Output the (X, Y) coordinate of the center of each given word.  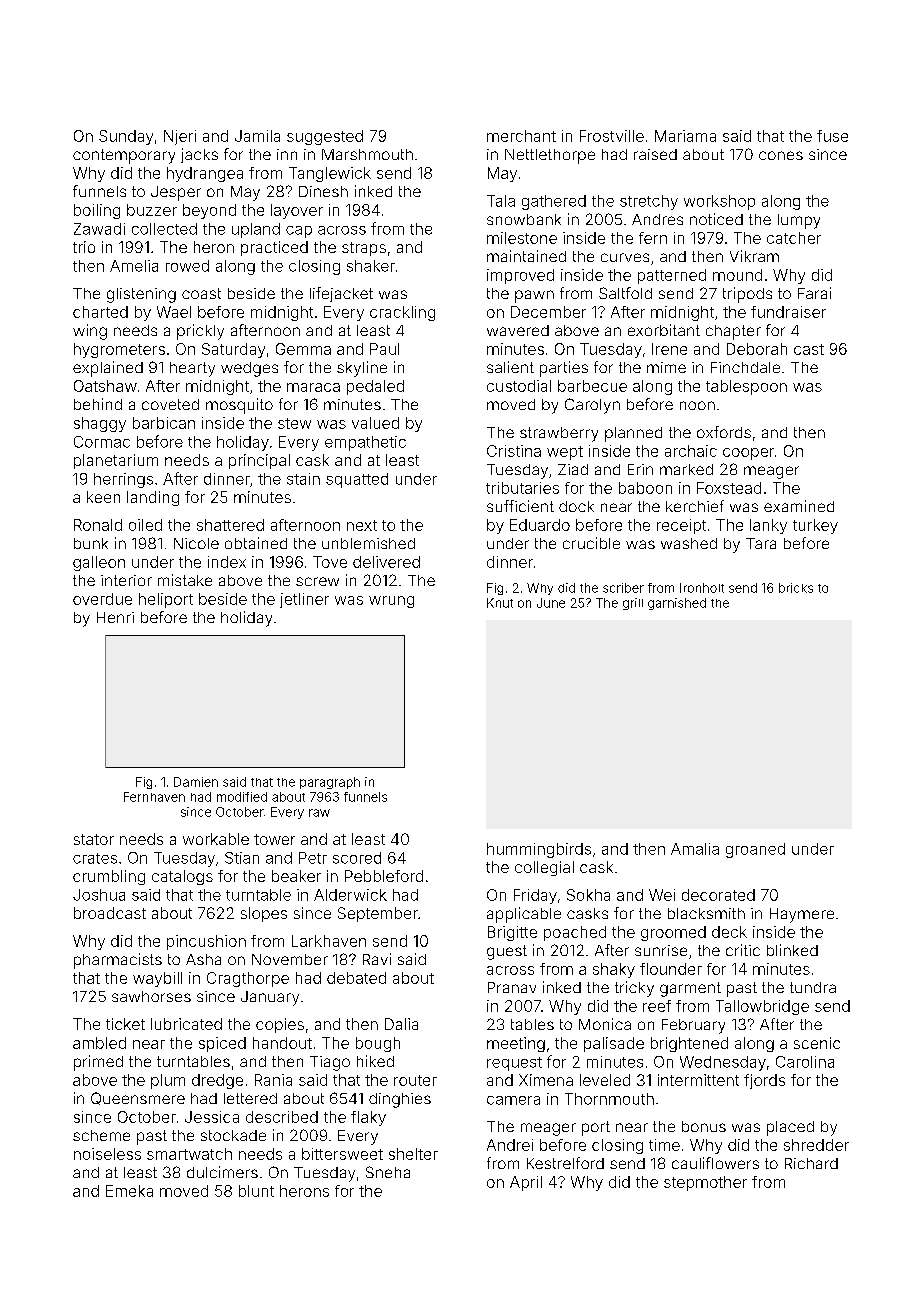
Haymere (802, 915)
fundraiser (788, 312)
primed (98, 1063)
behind (98, 404)
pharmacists (118, 961)
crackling (402, 313)
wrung (391, 602)
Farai (814, 293)
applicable (524, 915)
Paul (384, 349)
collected (164, 229)
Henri (115, 617)
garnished (677, 604)
